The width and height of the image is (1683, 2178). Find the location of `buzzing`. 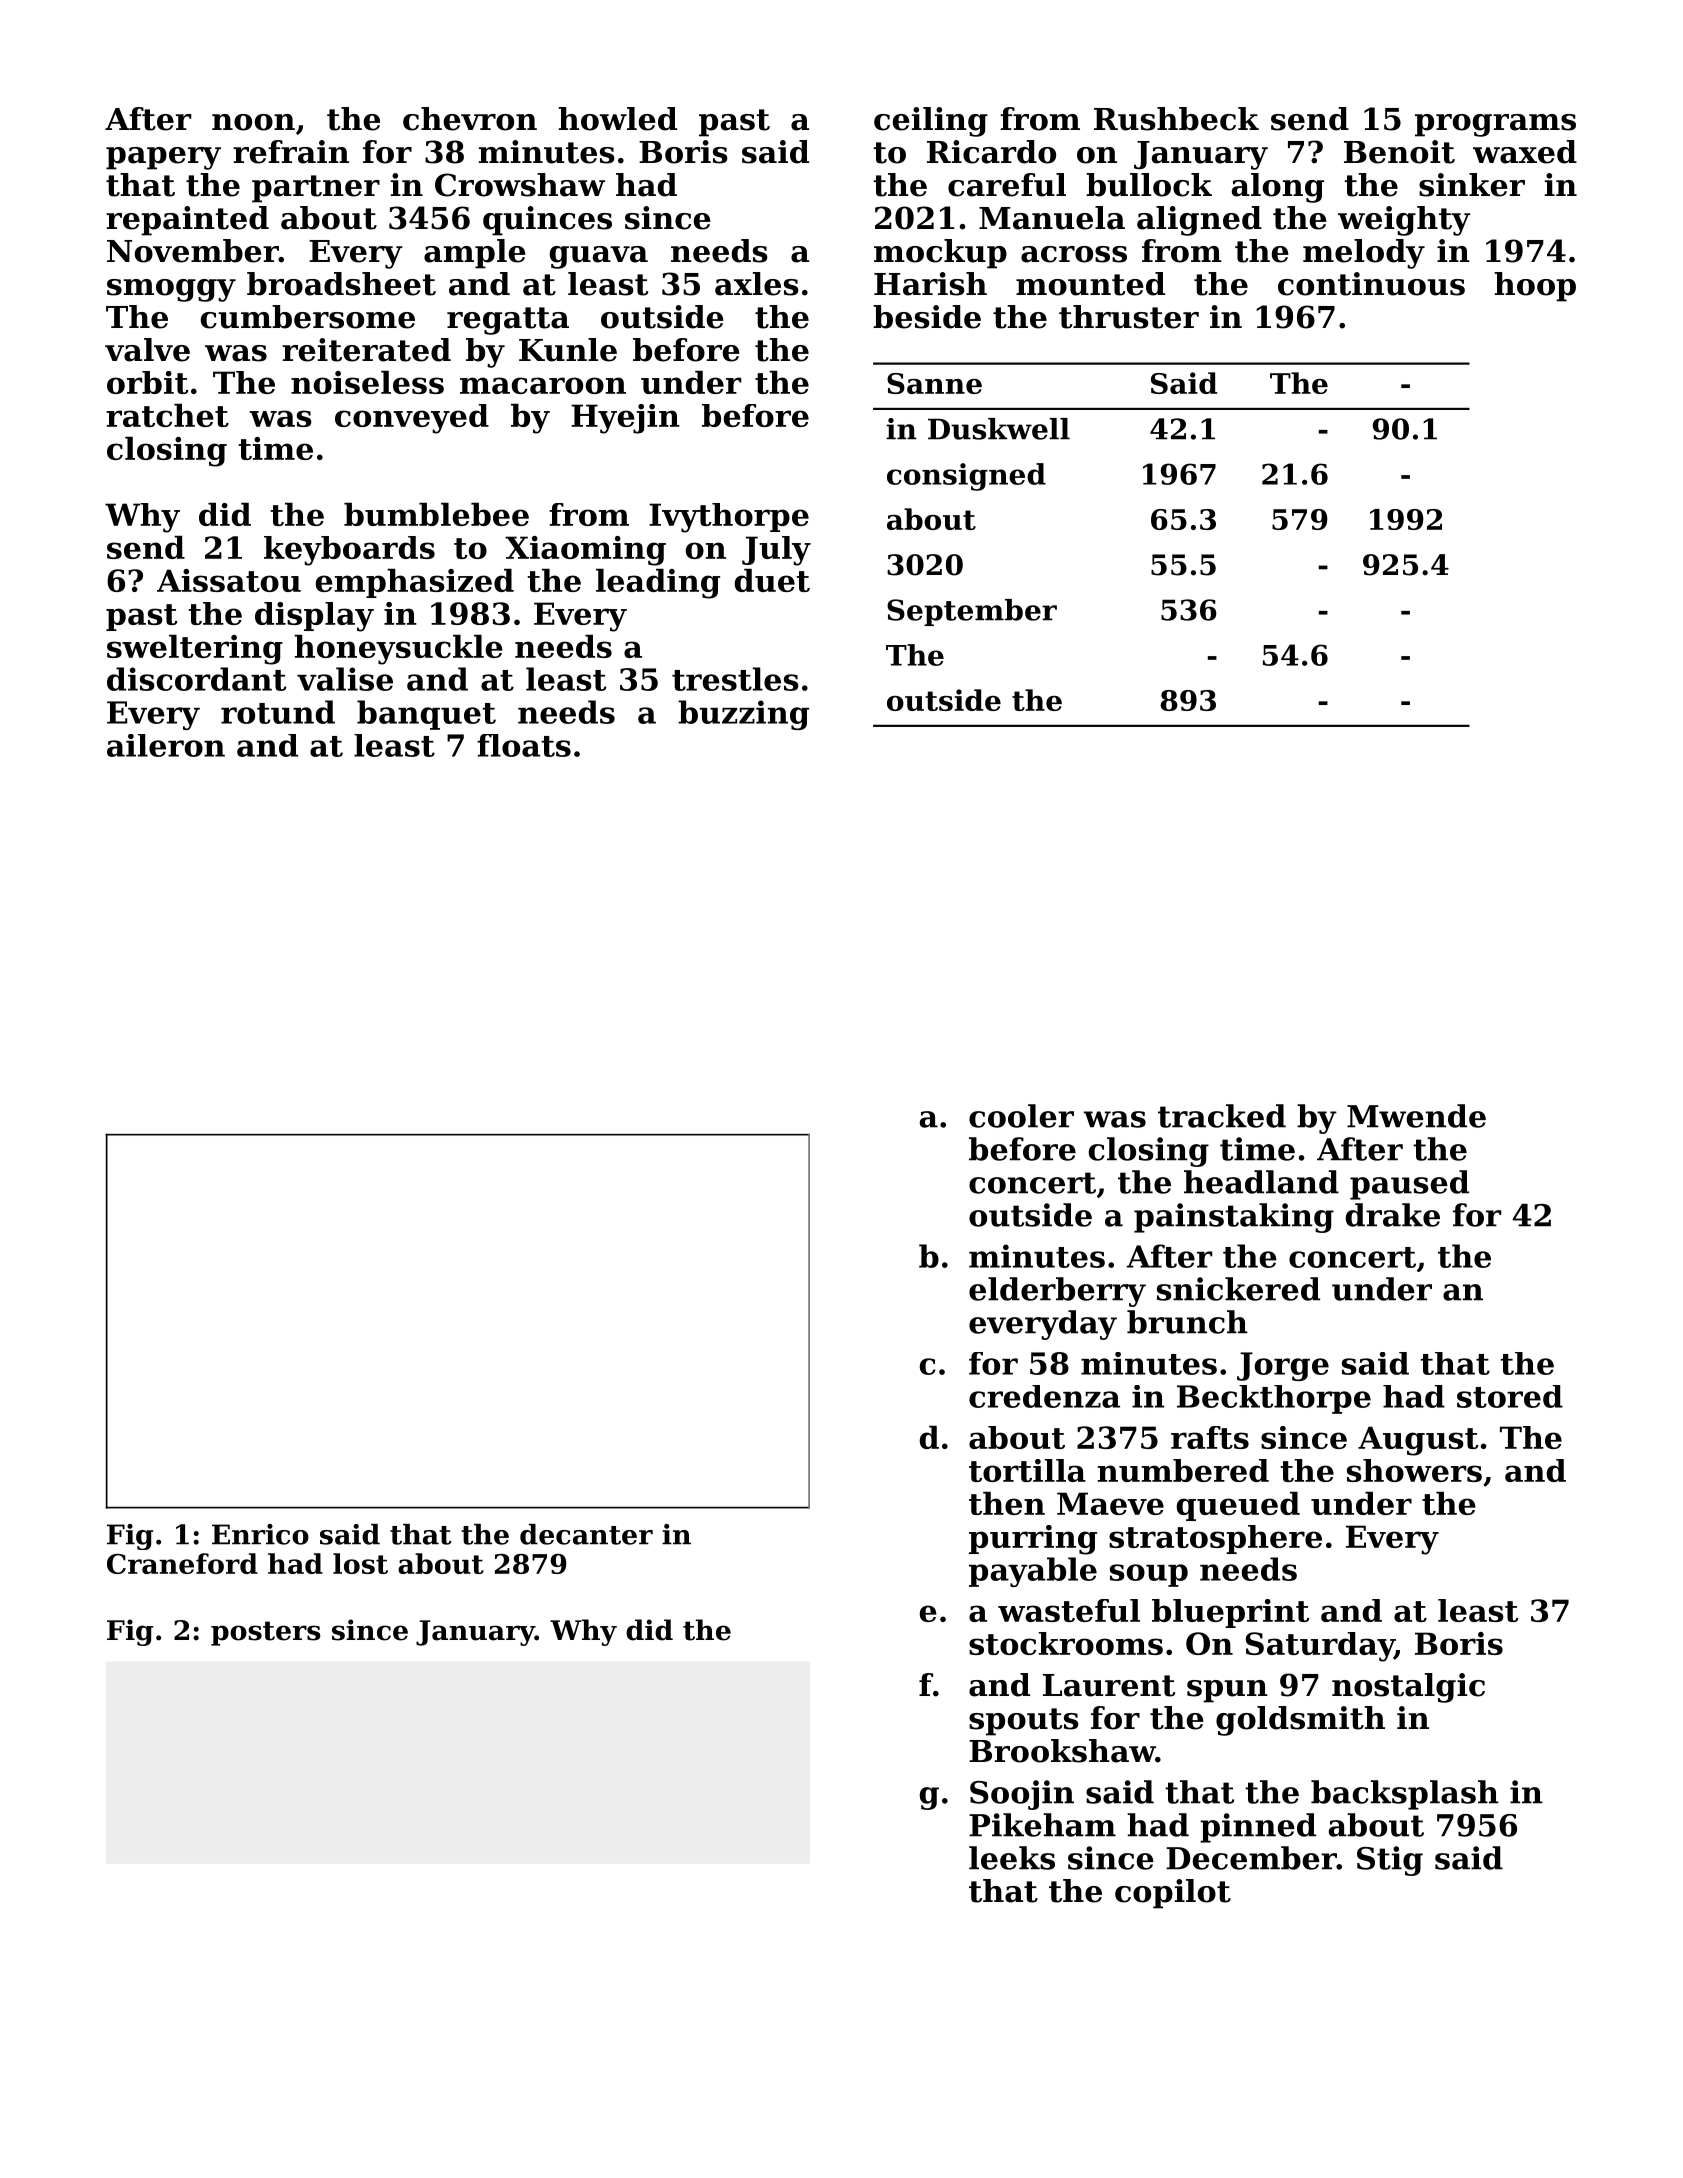

buzzing is located at coordinates (743, 715).
